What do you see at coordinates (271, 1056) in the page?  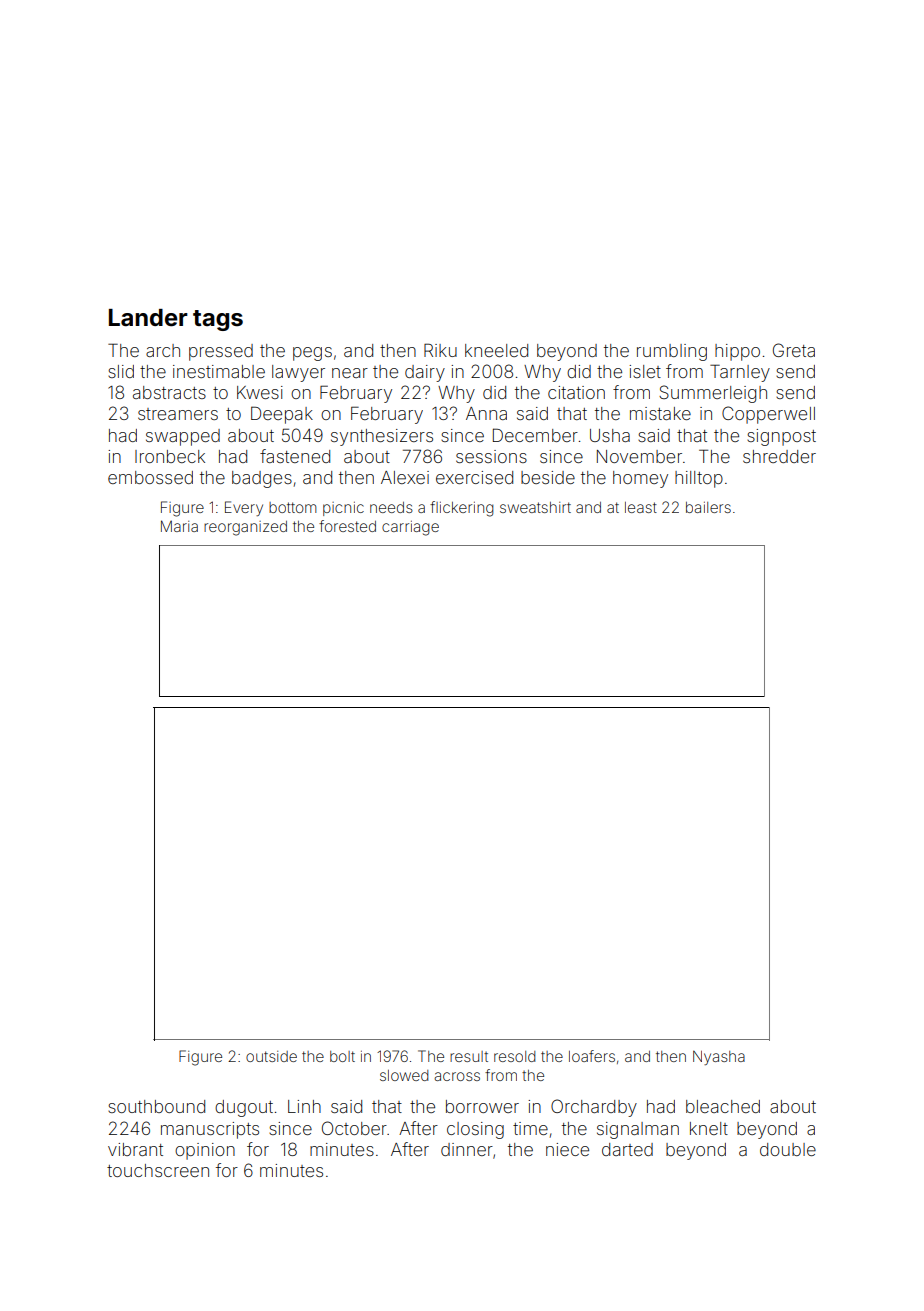 I see `outside` at bounding box center [271, 1056].
